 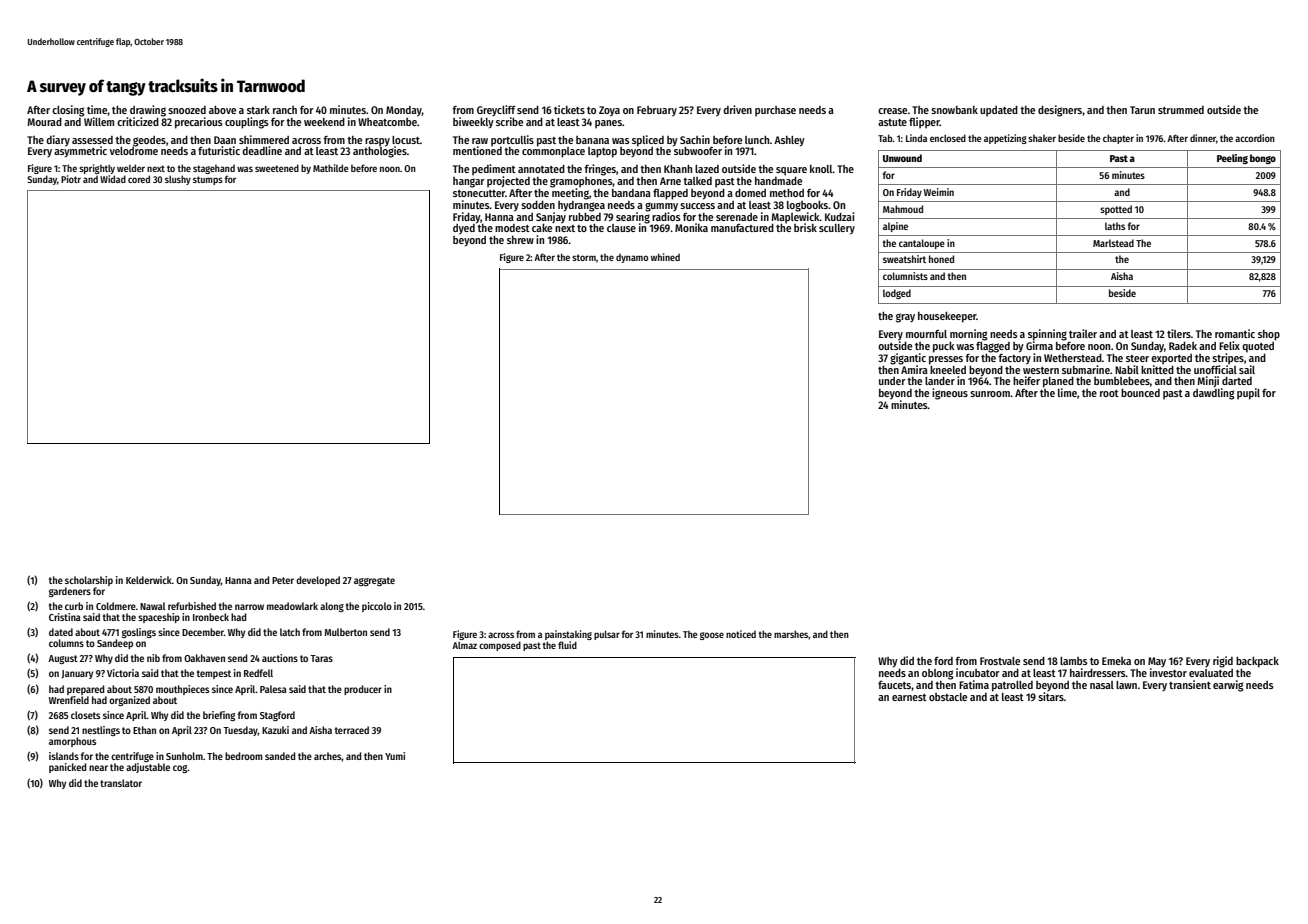 I want to click on organized, so click(x=129, y=701).
